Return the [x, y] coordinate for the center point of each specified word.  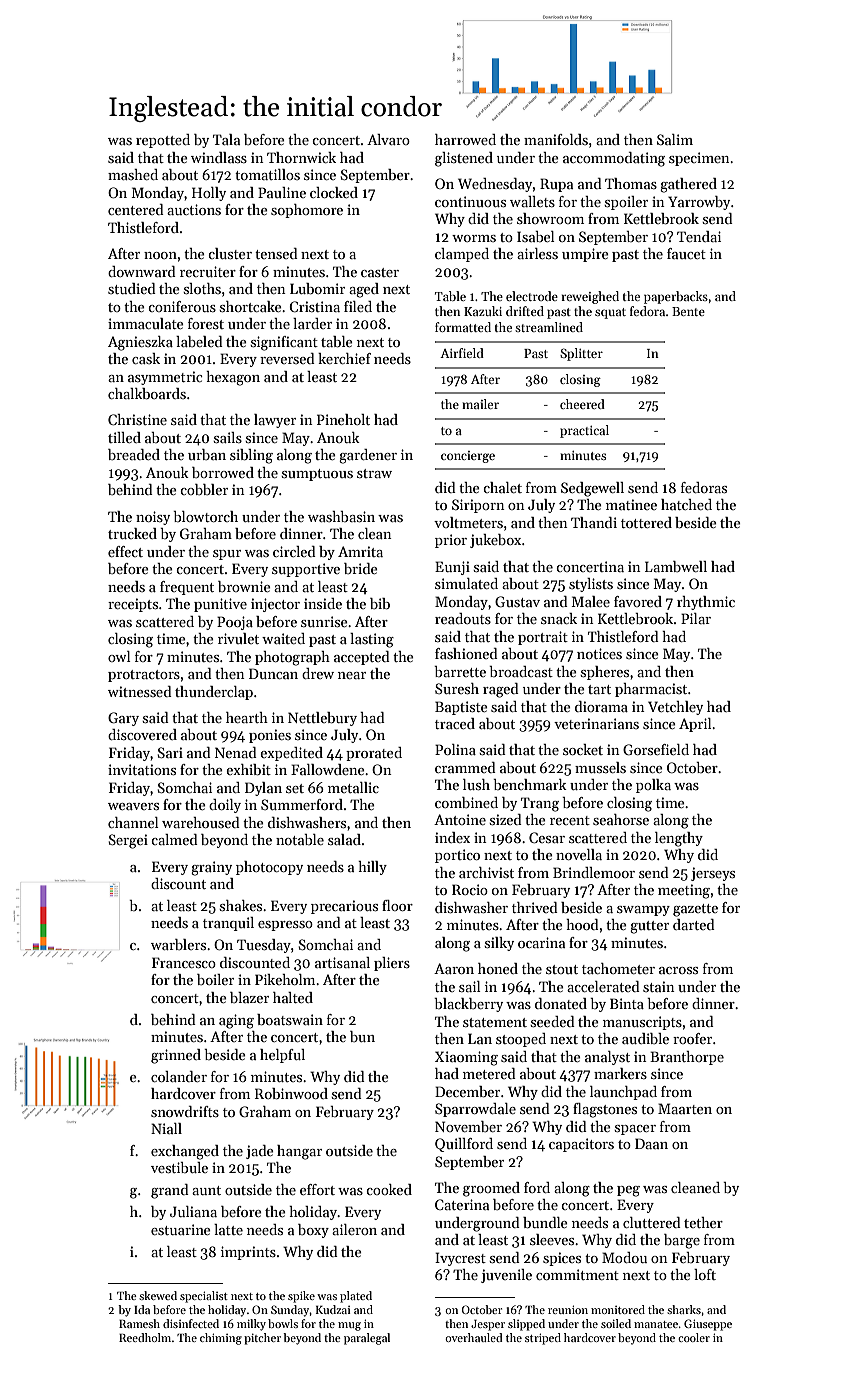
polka [653, 786]
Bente [688, 311]
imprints [248, 1253]
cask [146, 358]
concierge [468, 457]
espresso [285, 926]
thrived [535, 907]
